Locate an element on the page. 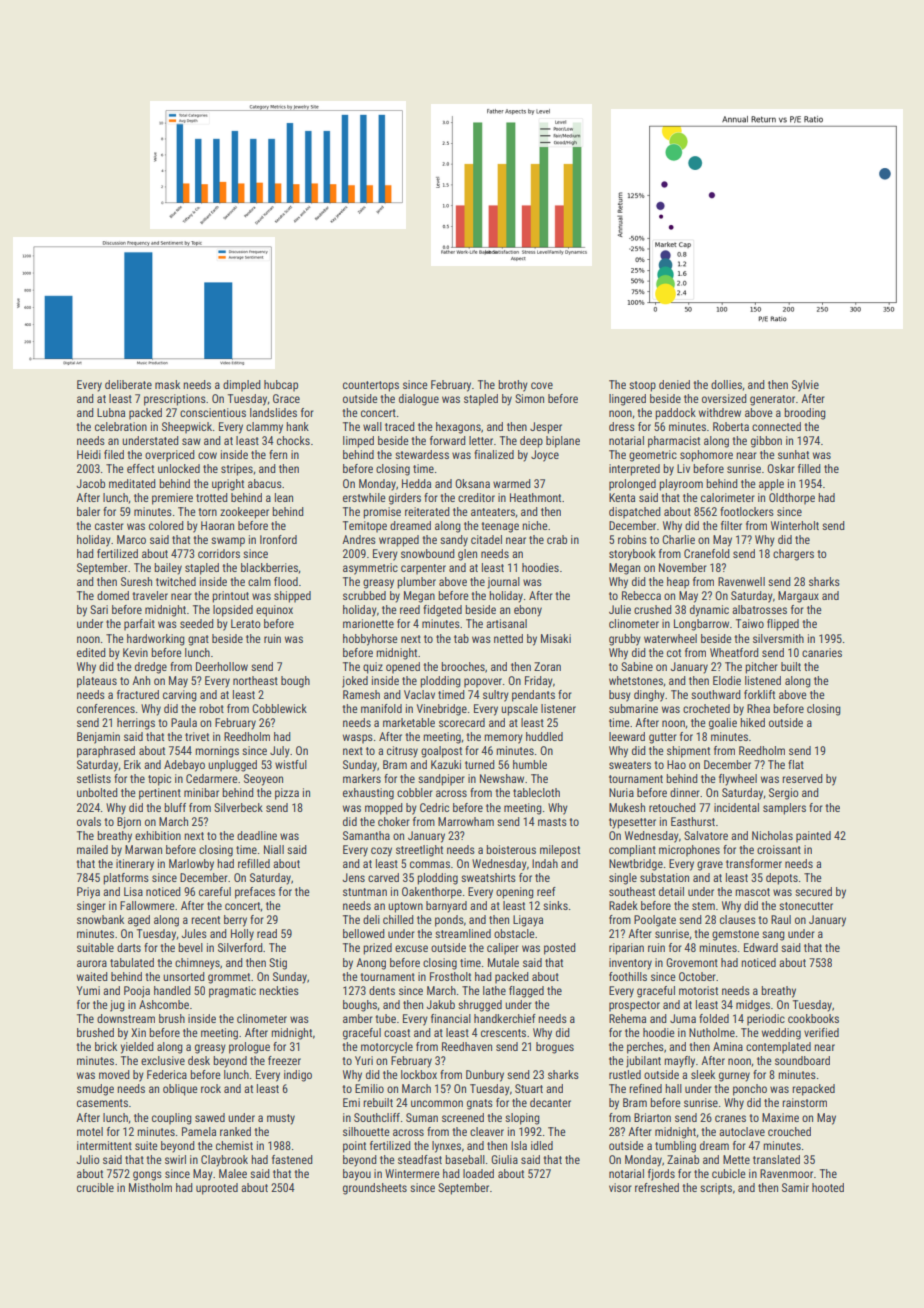 The image size is (924, 1308). niche is located at coordinates (535, 525).
